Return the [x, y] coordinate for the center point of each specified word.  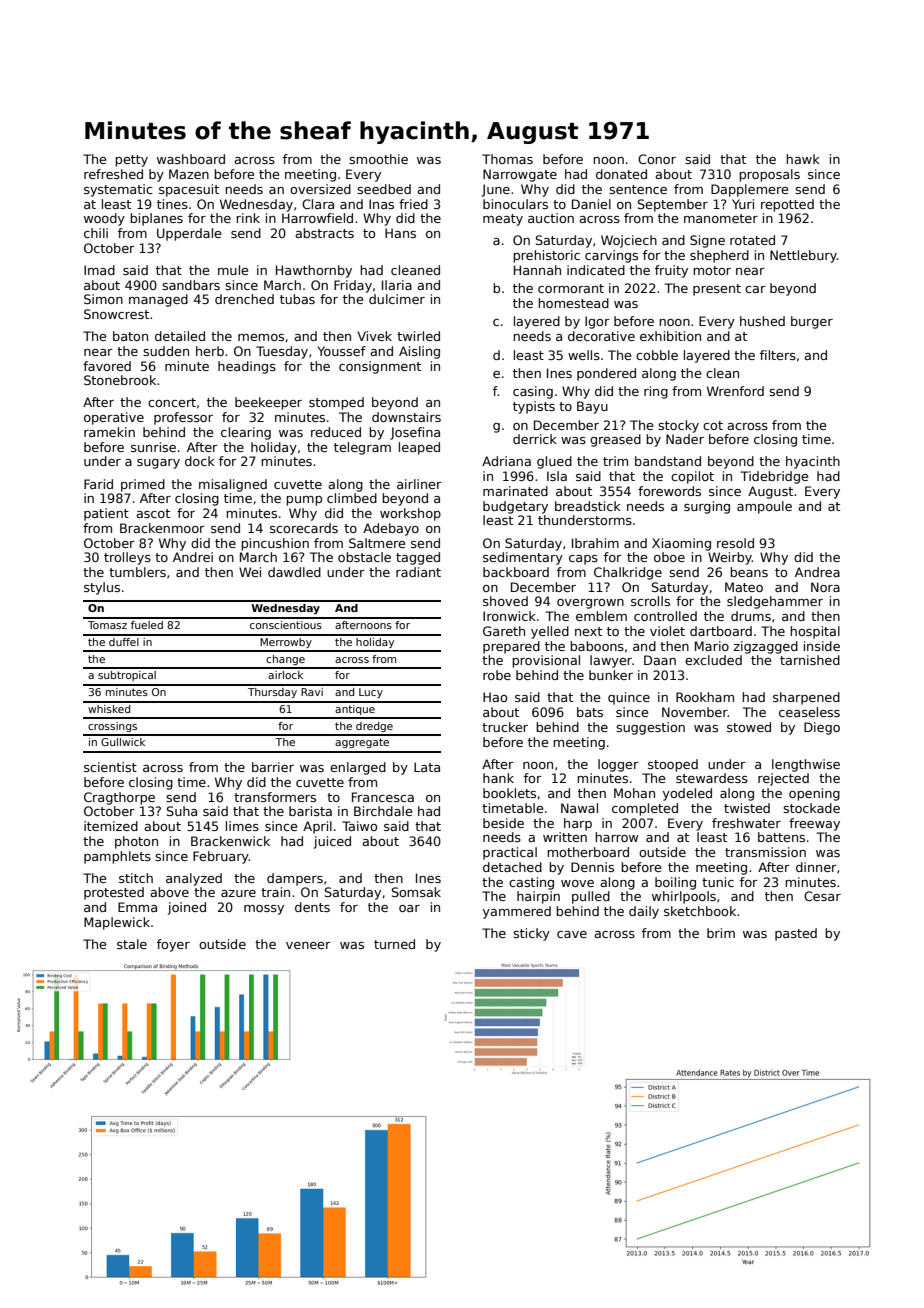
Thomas [507, 159]
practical [510, 853]
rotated [752, 240]
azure [238, 893]
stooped [673, 765]
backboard [516, 572]
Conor [657, 159]
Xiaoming [681, 544]
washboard [191, 159]
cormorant [571, 288]
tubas [297, 299]
